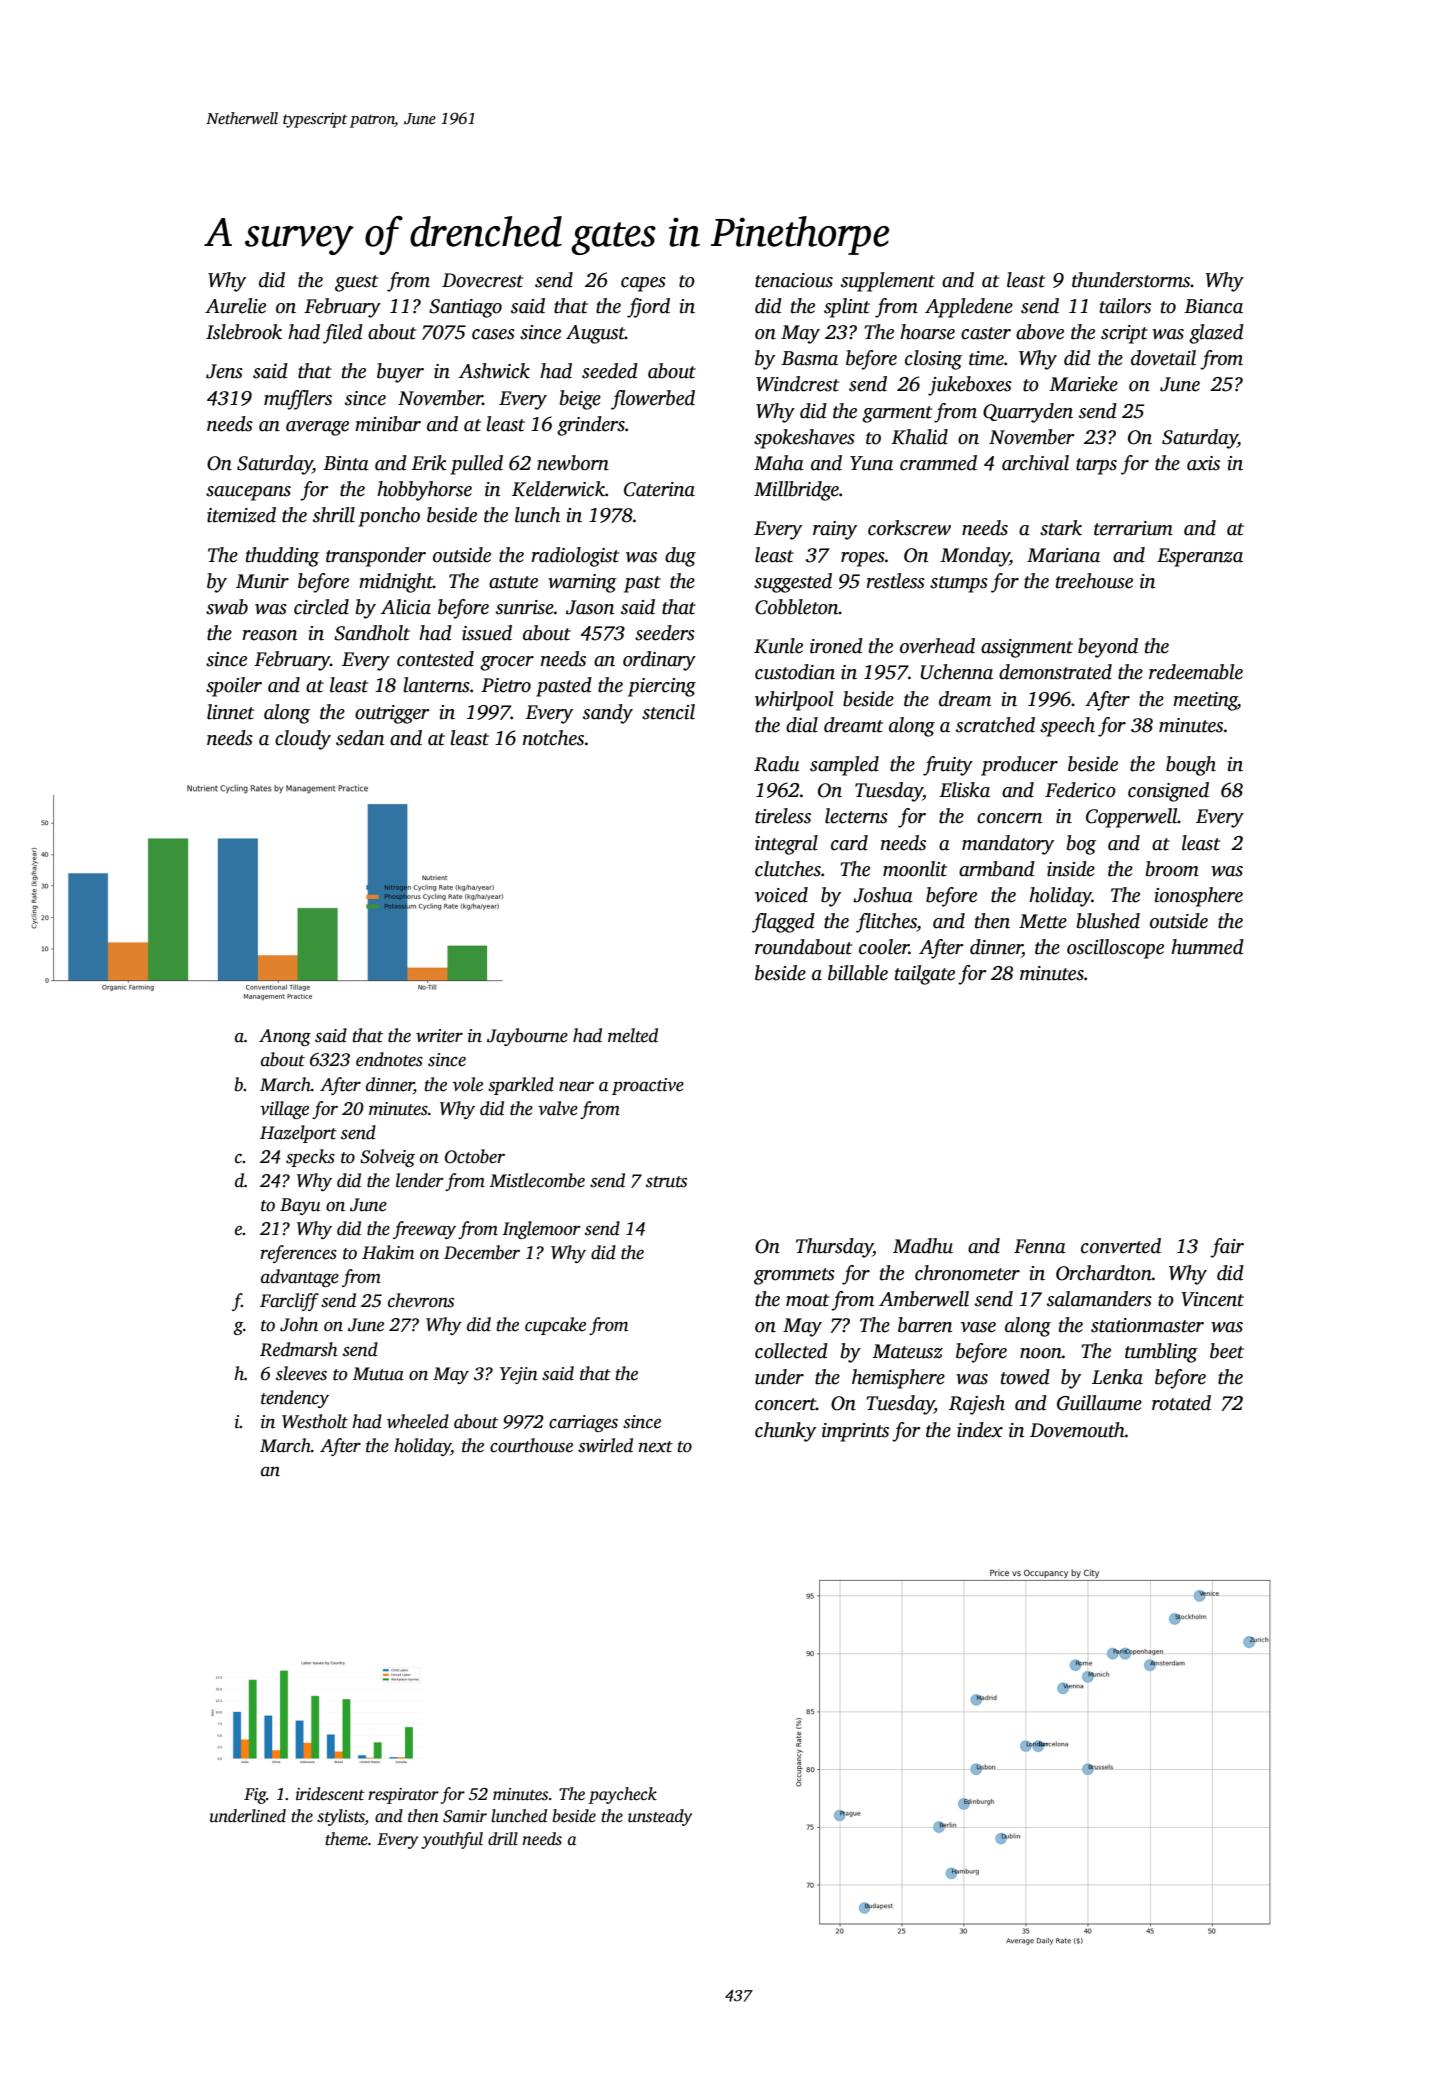  I want to click on tailors, so click(1125, 306).
